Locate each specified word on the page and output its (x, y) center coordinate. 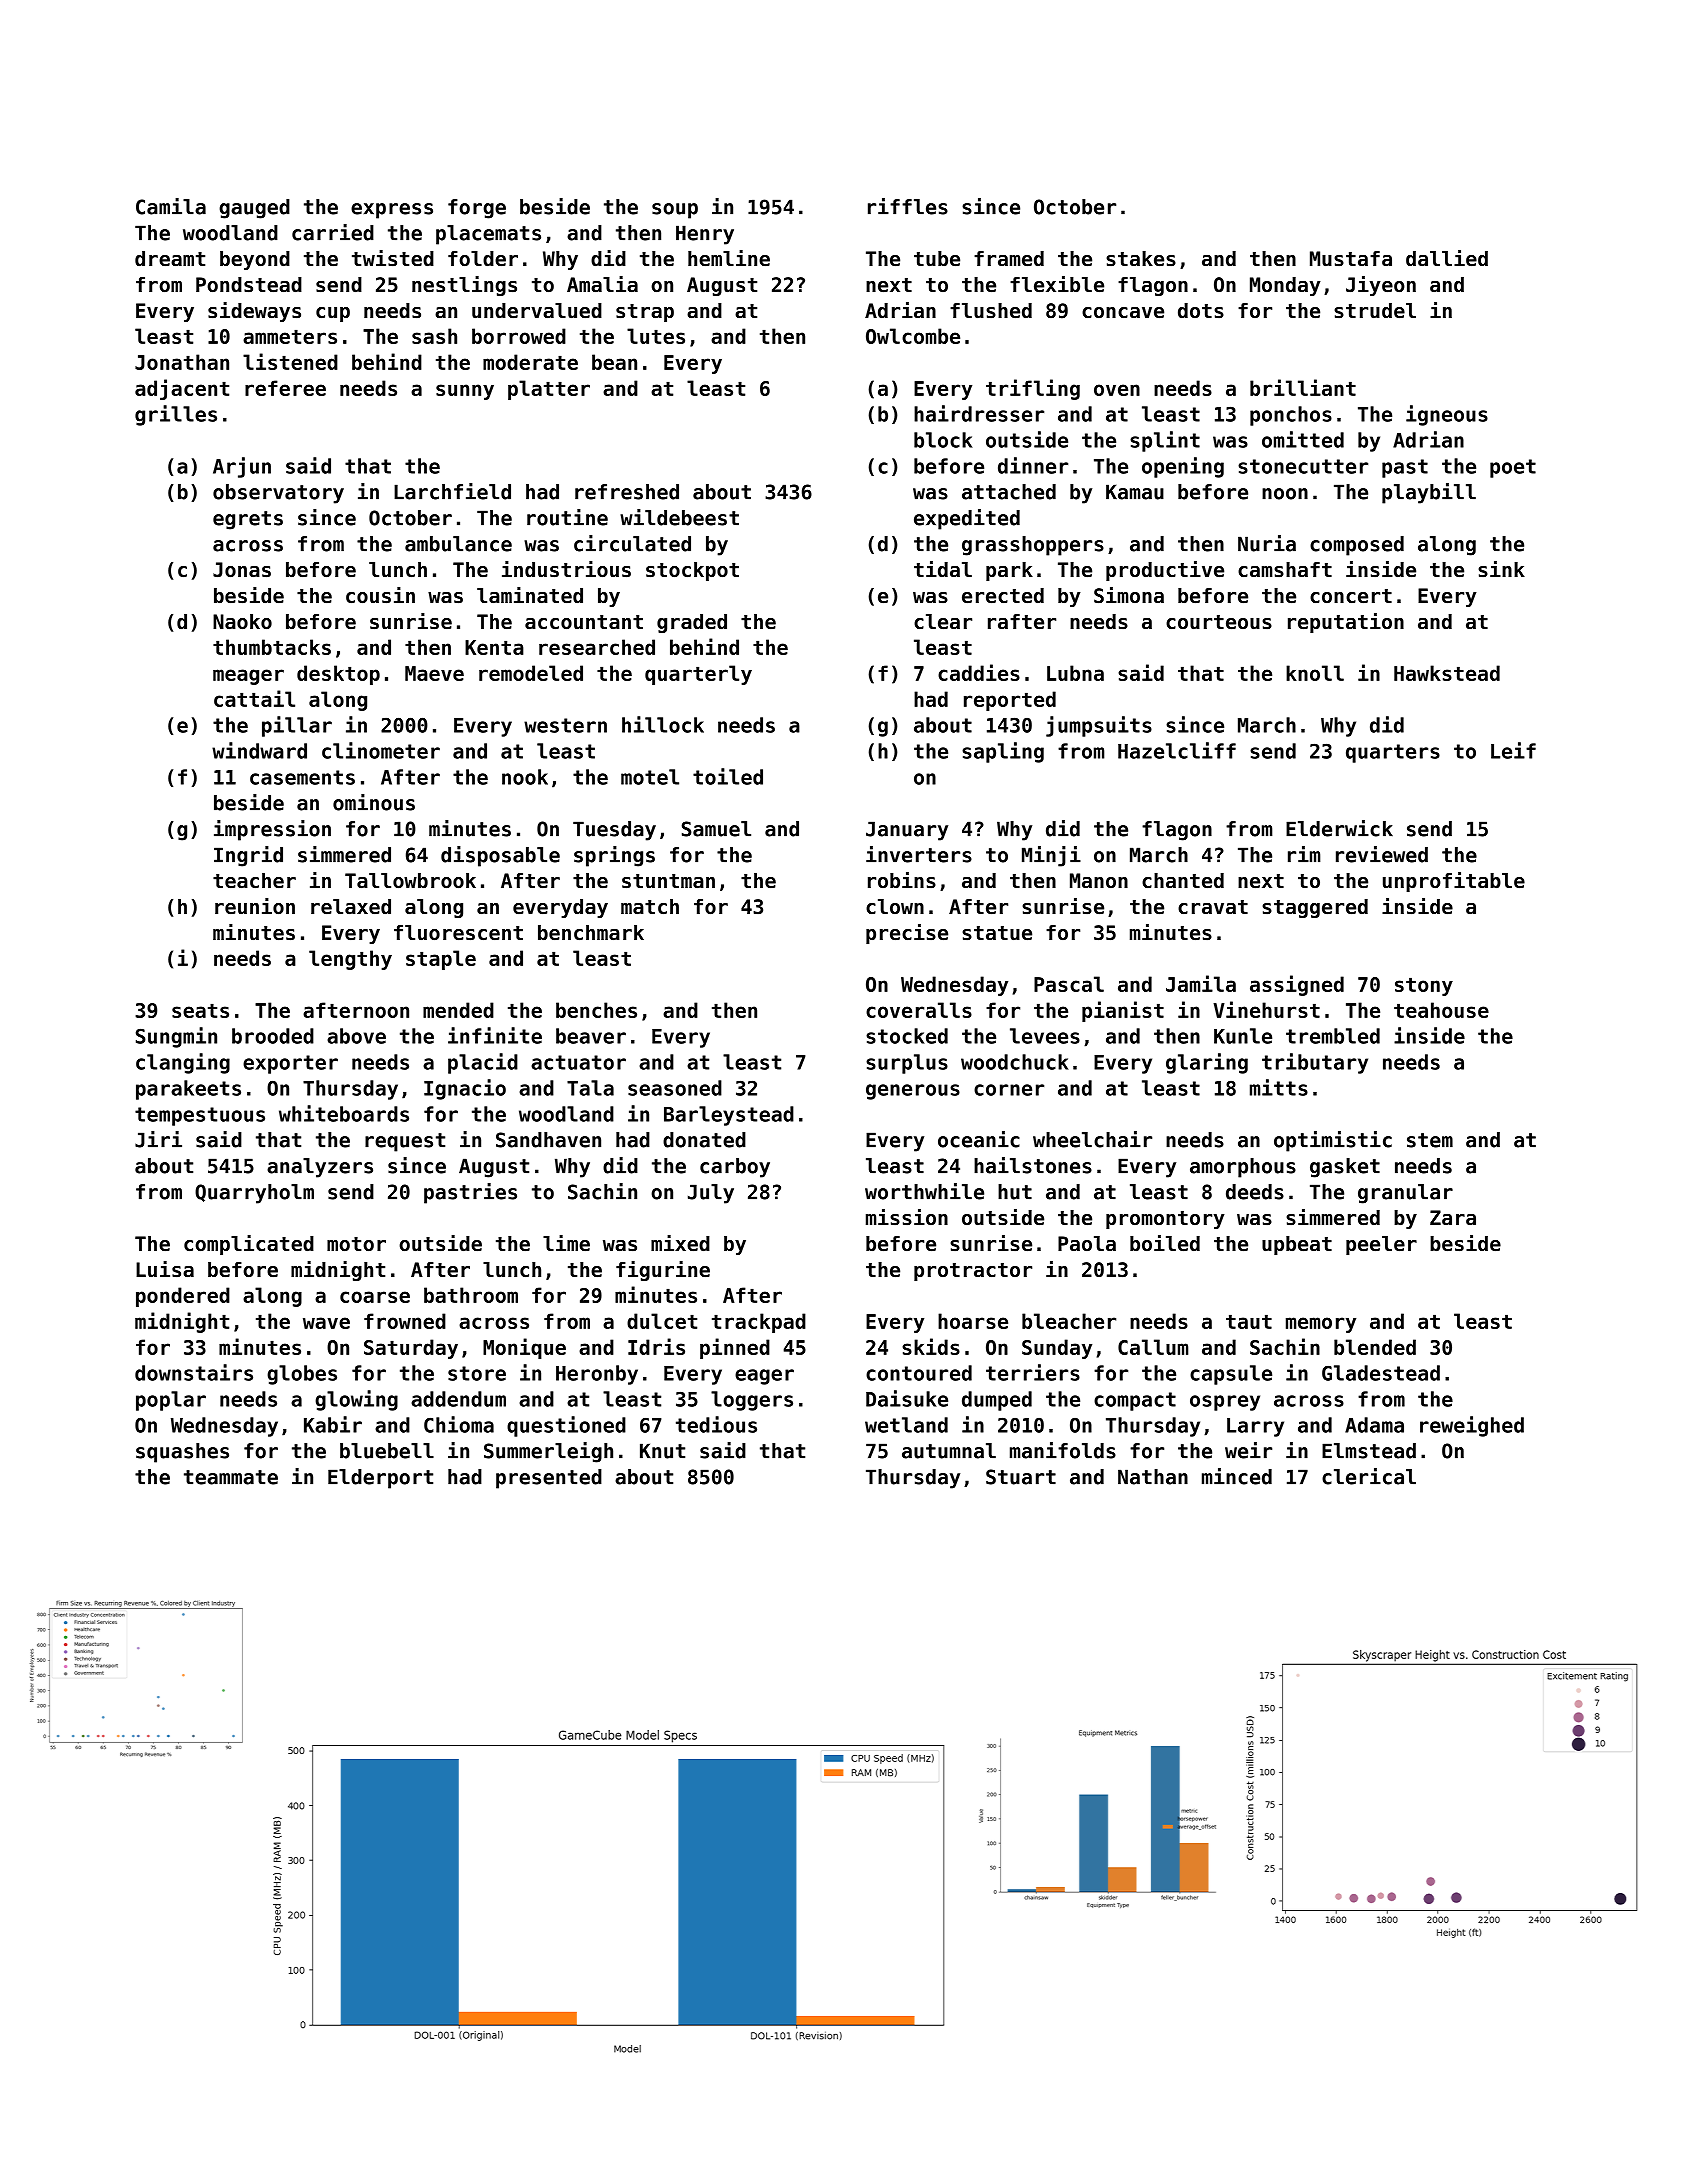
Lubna (1075, 673)
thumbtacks (272, 647)
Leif (1513, 750)
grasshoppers (1033, 546)
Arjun (242, 467)
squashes (182, 1453)
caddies (979, 672)
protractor (973, 1272)
